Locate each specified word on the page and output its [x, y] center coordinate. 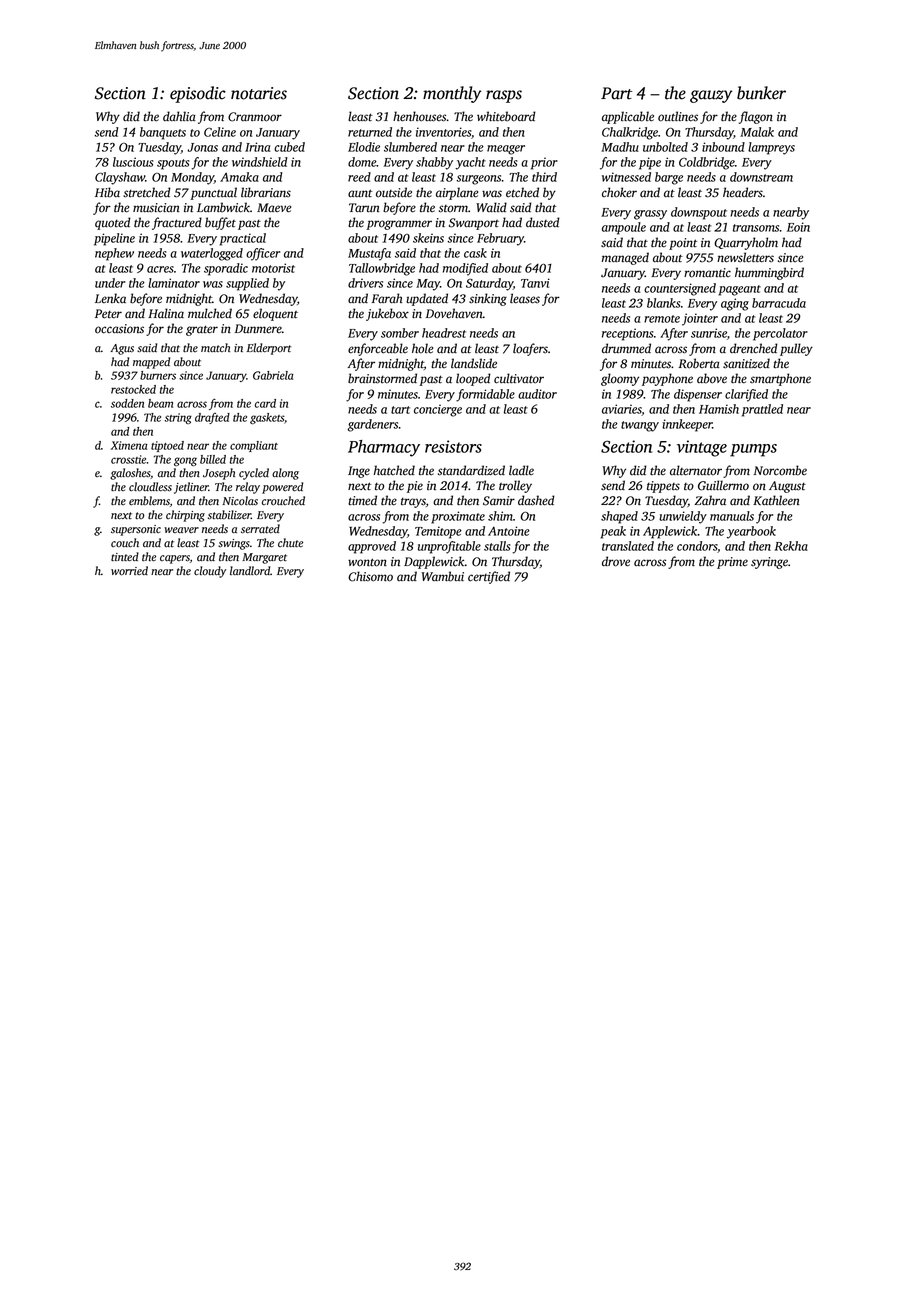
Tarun [364, 208]
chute [290, 543]
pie [415, 487]
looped [473, 379]
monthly [452, 94]
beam [160, 403]
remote [662, 319]
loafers [530, 349]
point [683, 244]
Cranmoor [255, 117]
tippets [663, 487]
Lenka [110, 298]
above [712, 378]
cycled [254, 474]
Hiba [107, 192]
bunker [761, 93]
